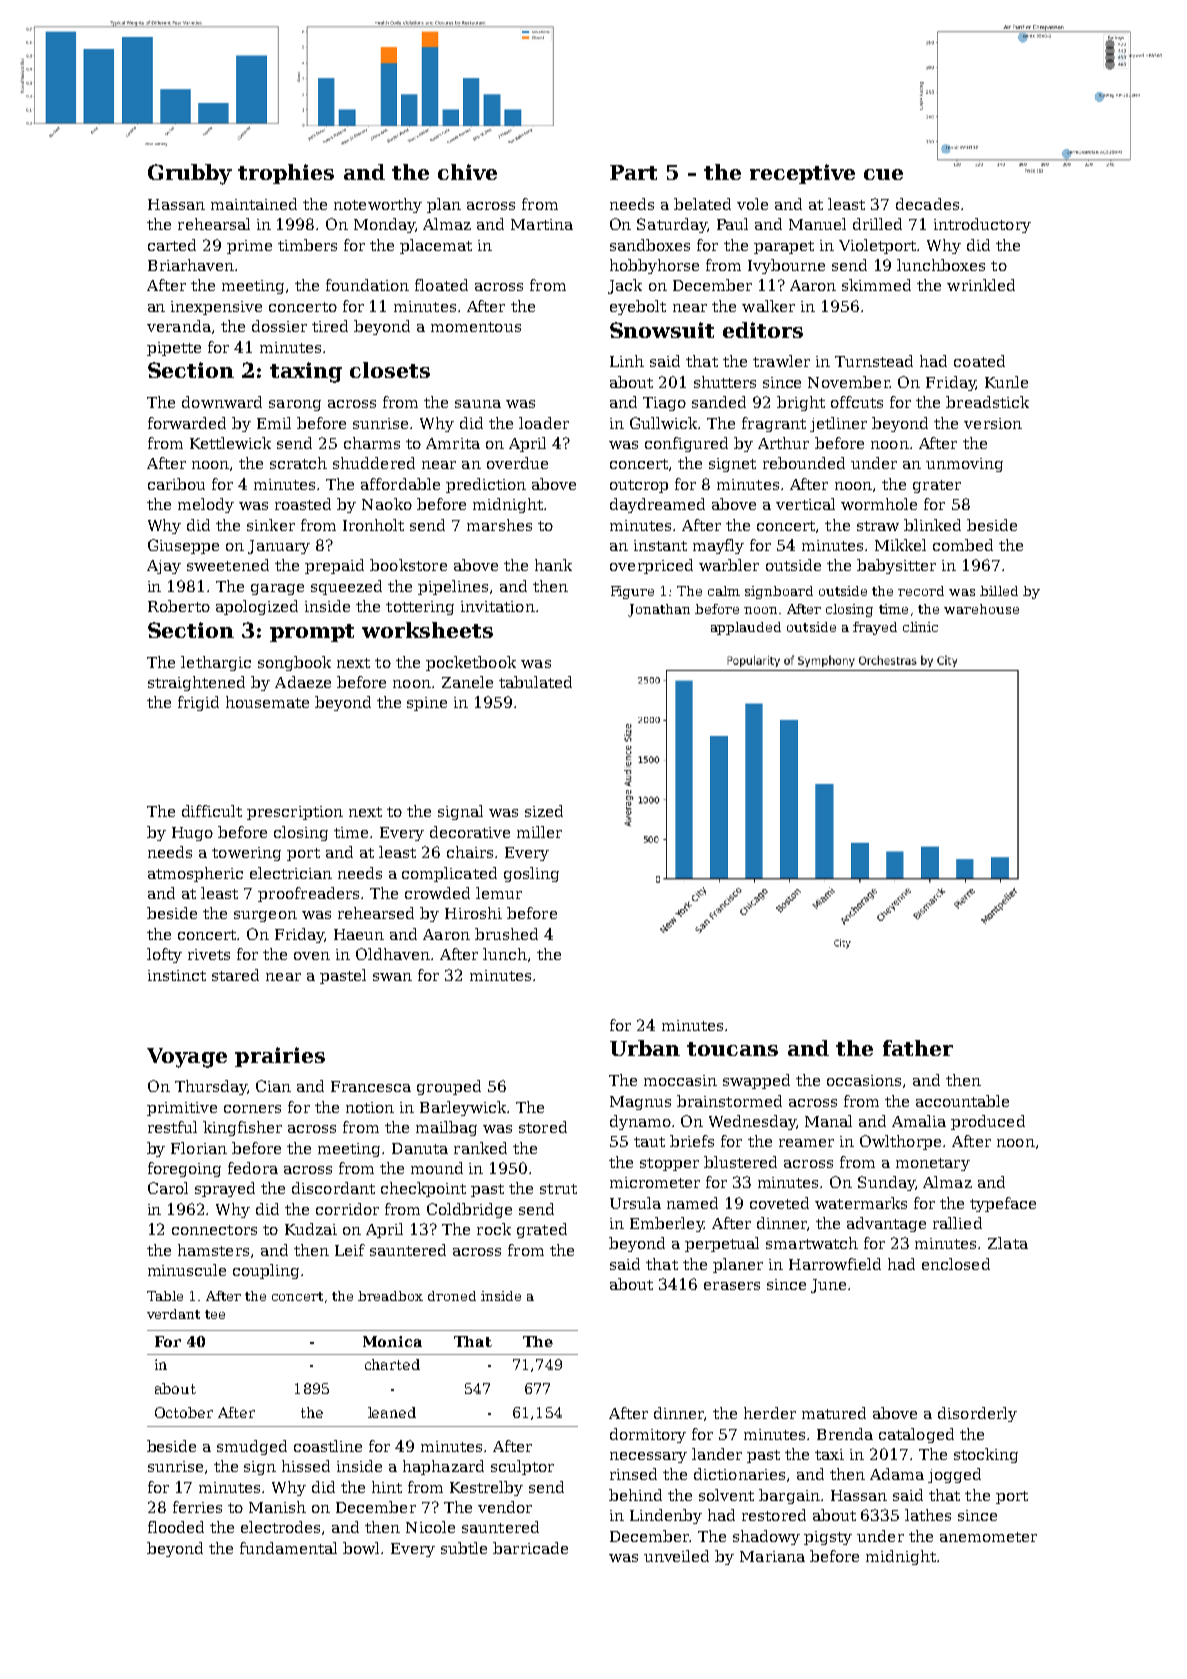 Image resolution: width=1187 pixels, height=1679 pixels. I want to click on anemometer, so click(988, 1537).
